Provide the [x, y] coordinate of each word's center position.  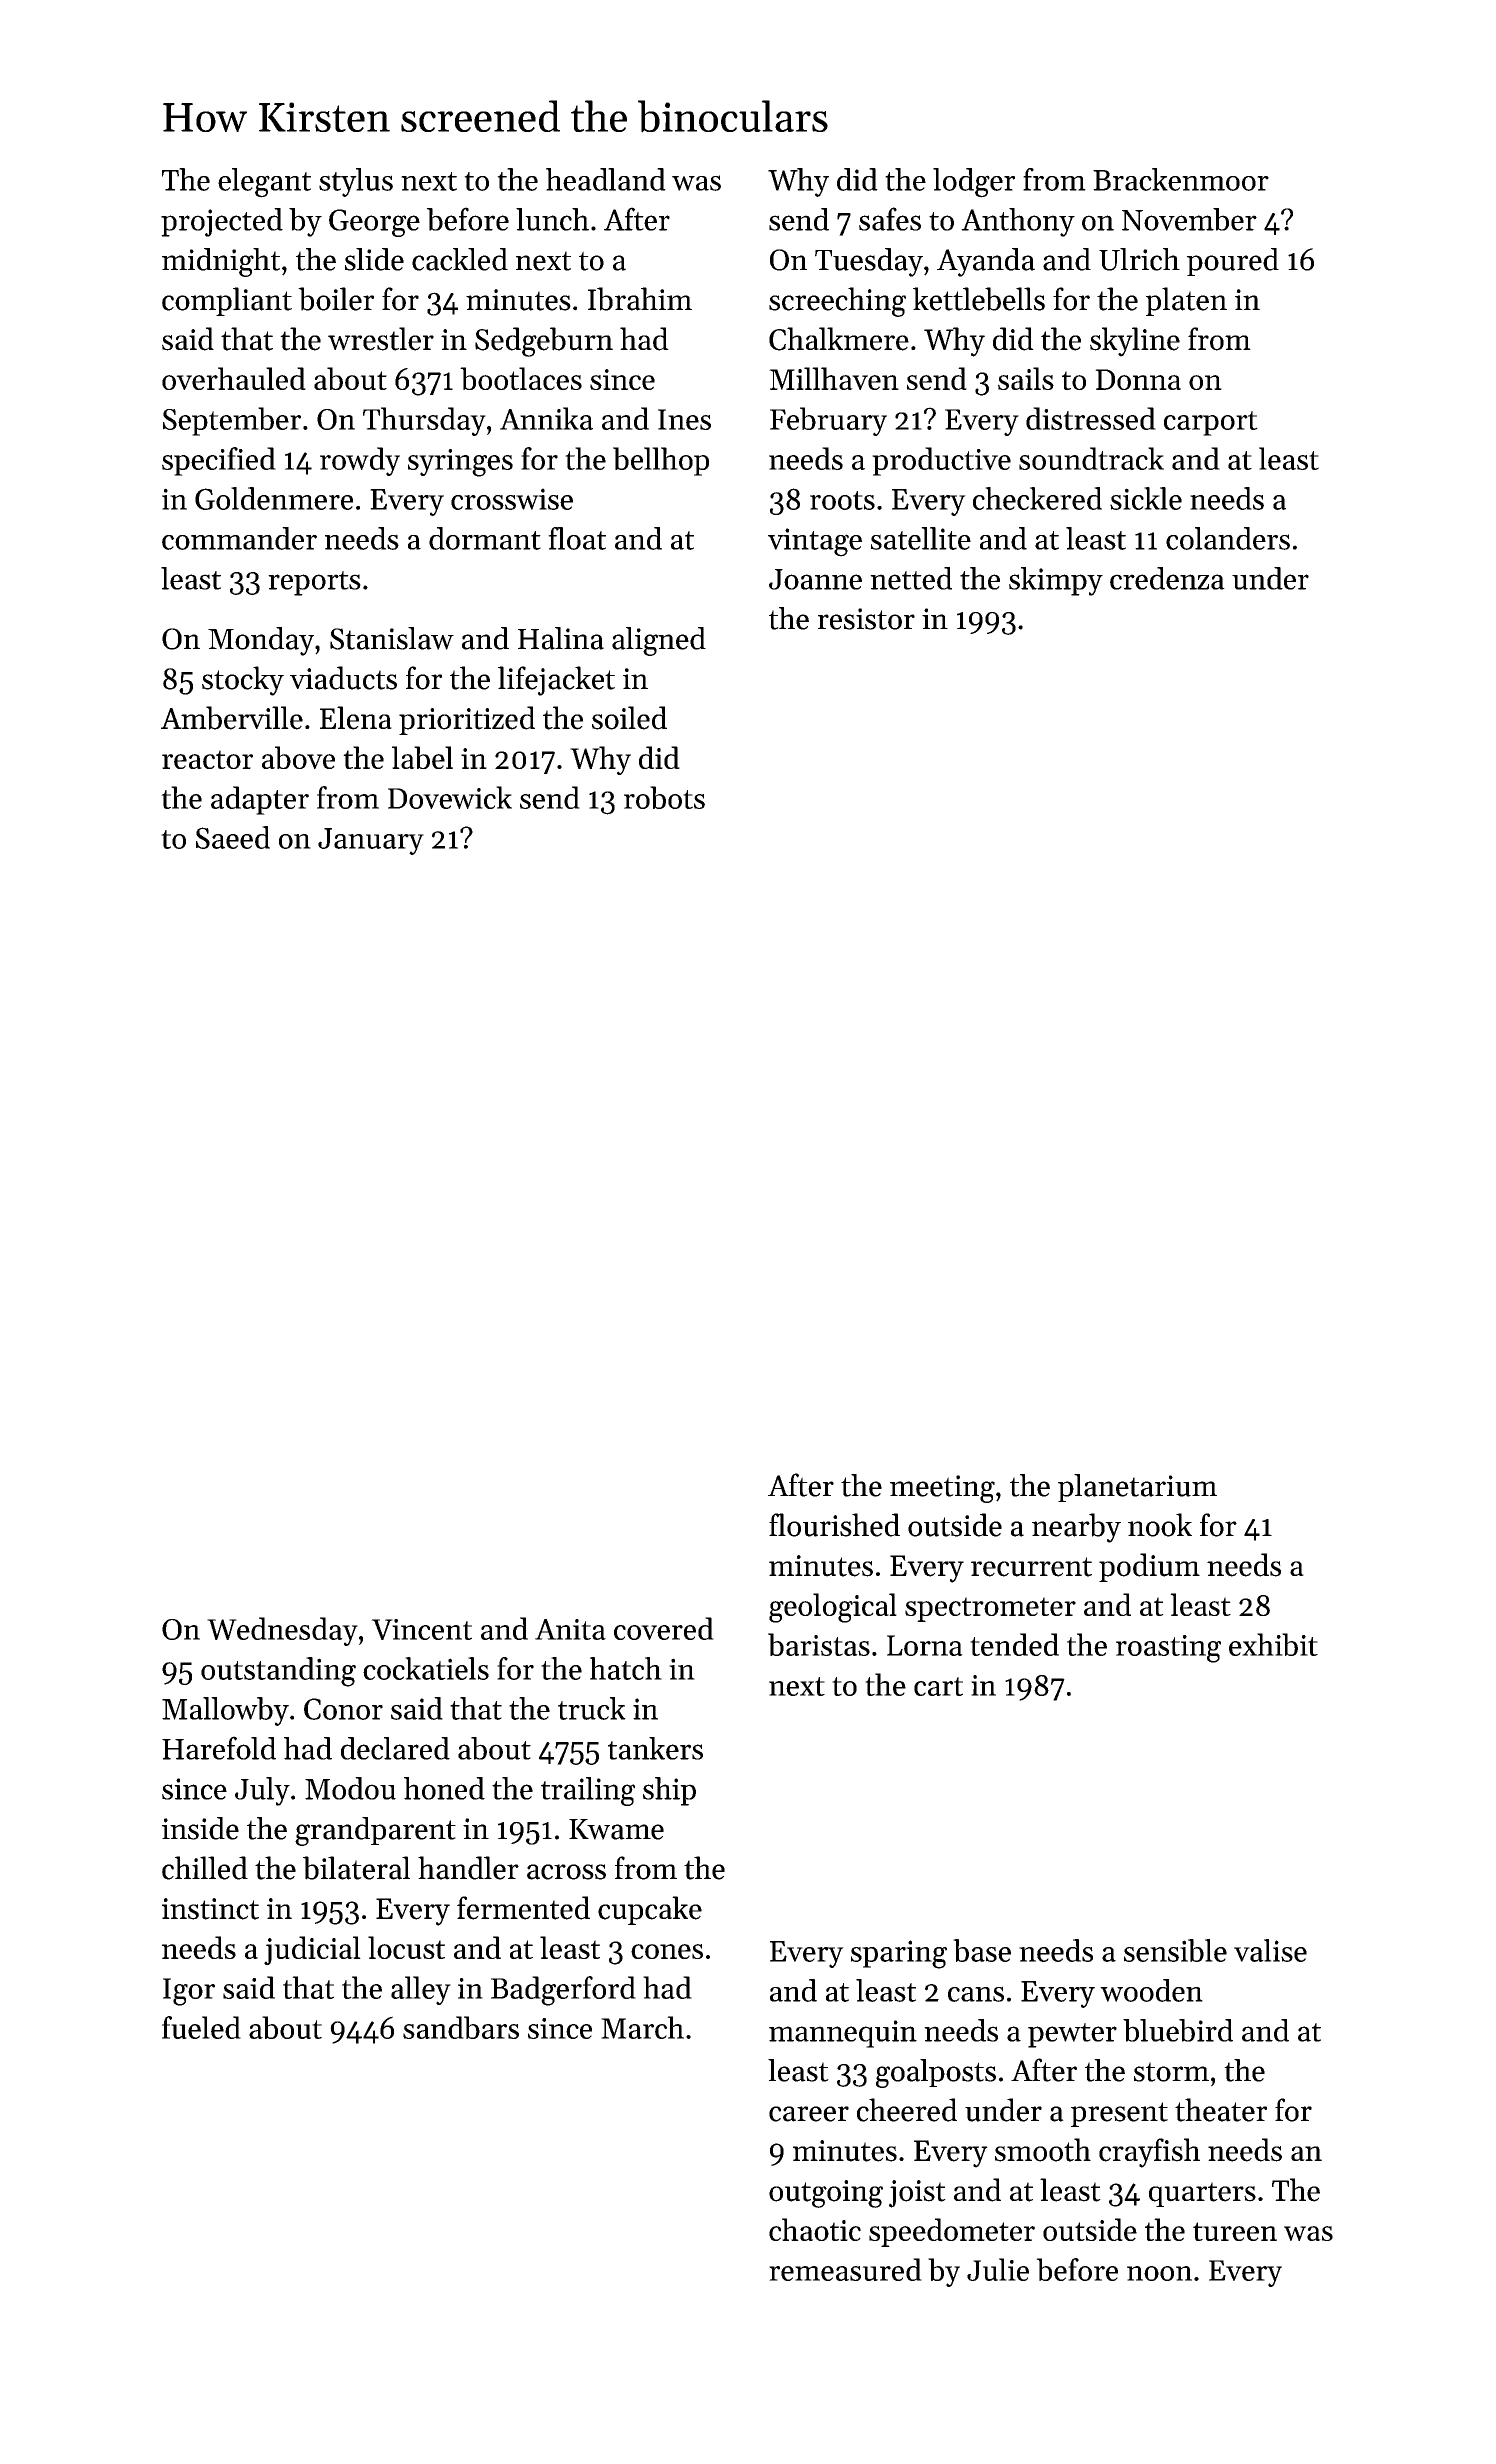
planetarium [1137, 1488]
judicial [312, 1950]
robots [664, 797]
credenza [1167, 578]
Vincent [421, 1629]
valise [1270, 1950]
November [1189, 219]
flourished [834, 1525]
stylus [356, 182]
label [422, 757]
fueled [201, 2027]
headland [606, 179]
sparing [899, 1954]
